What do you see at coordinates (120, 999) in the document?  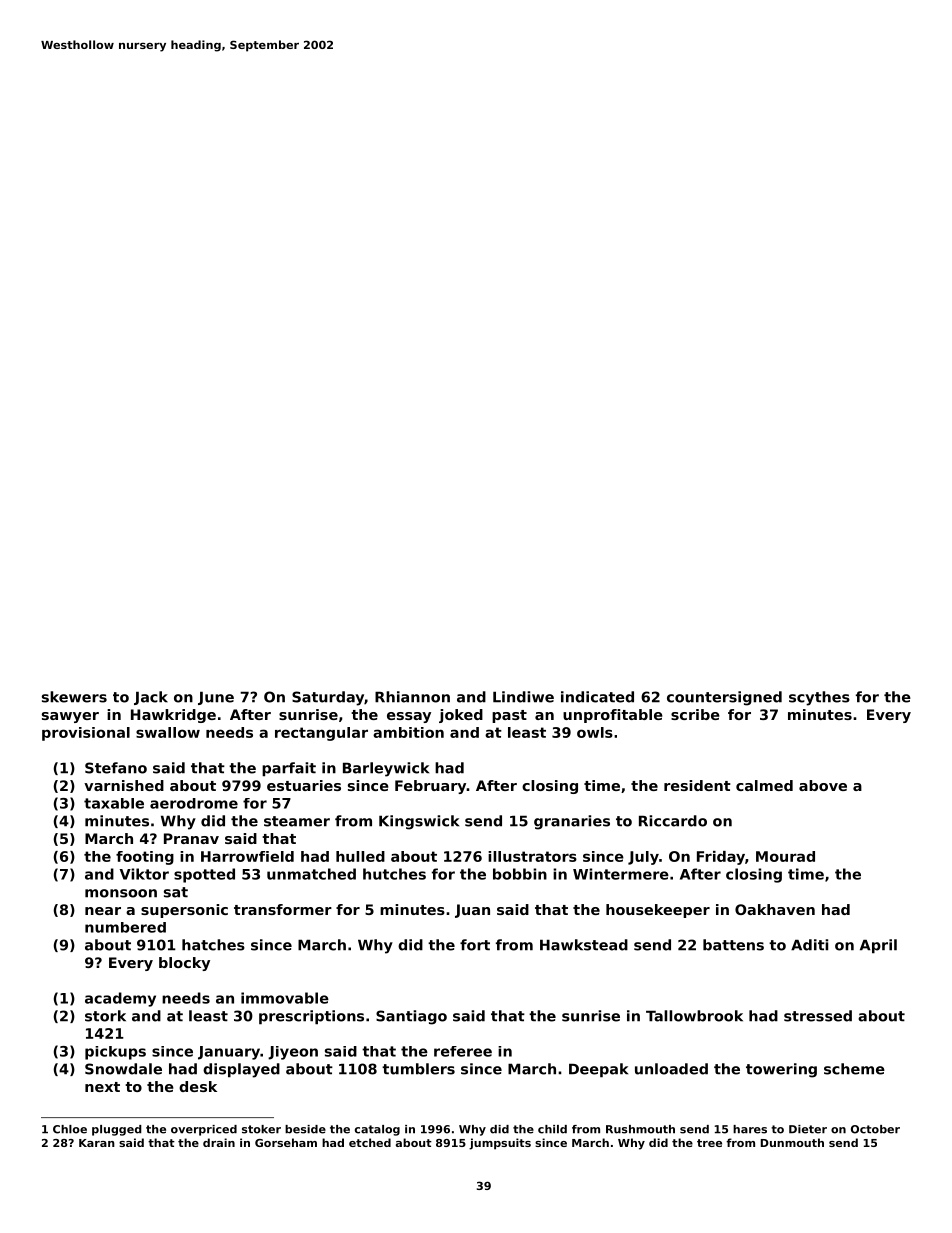 I see `academy` at bounding box center [120, 999].
